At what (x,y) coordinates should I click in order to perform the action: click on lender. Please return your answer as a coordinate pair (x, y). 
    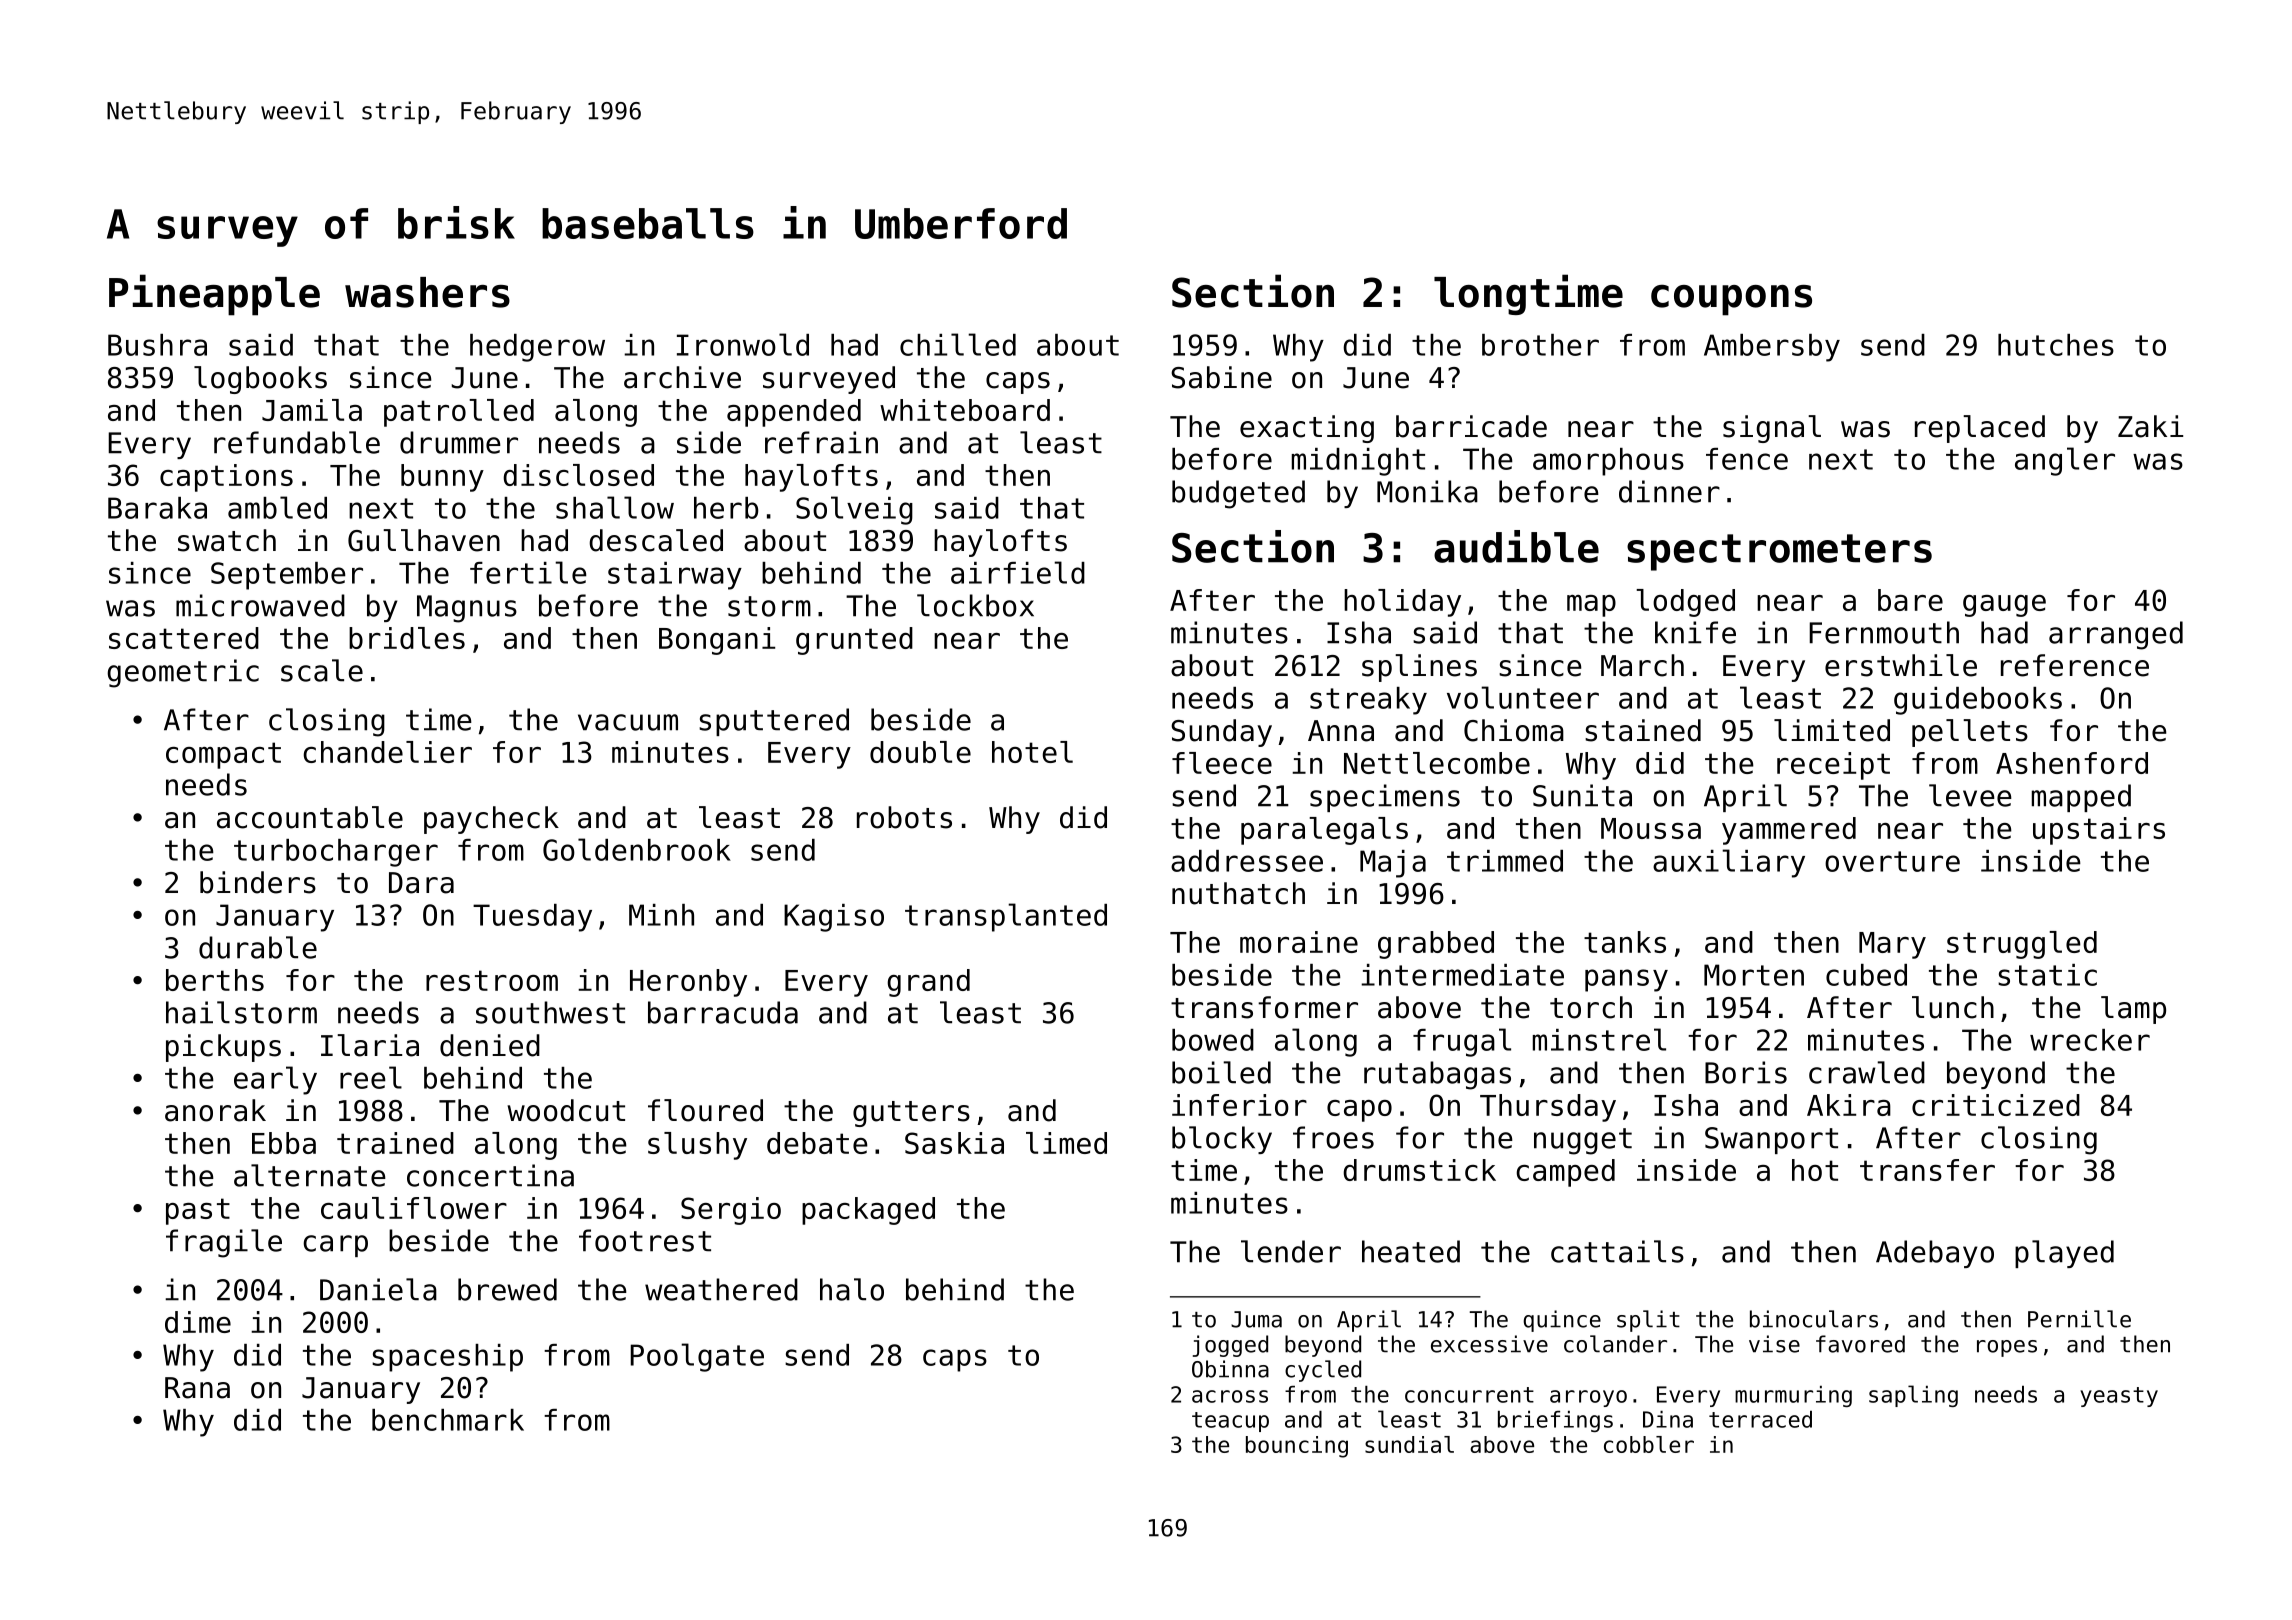
    Looking at the image, I should click on (1291, 1251).
